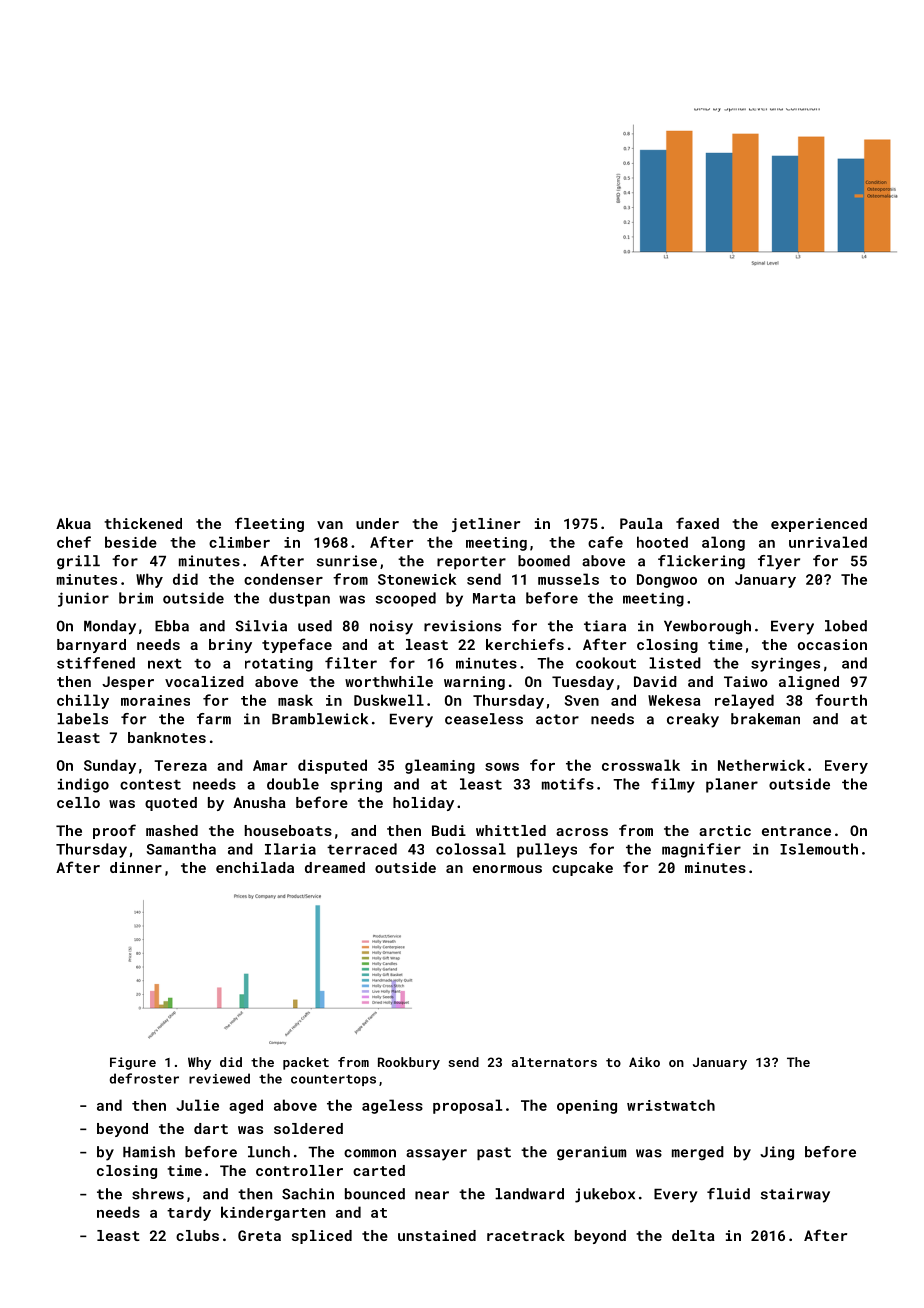 The image size is (924, 1308). Describe the element at coordinates (582, 869) in the screenshot. I see `cupcake` at that location.
